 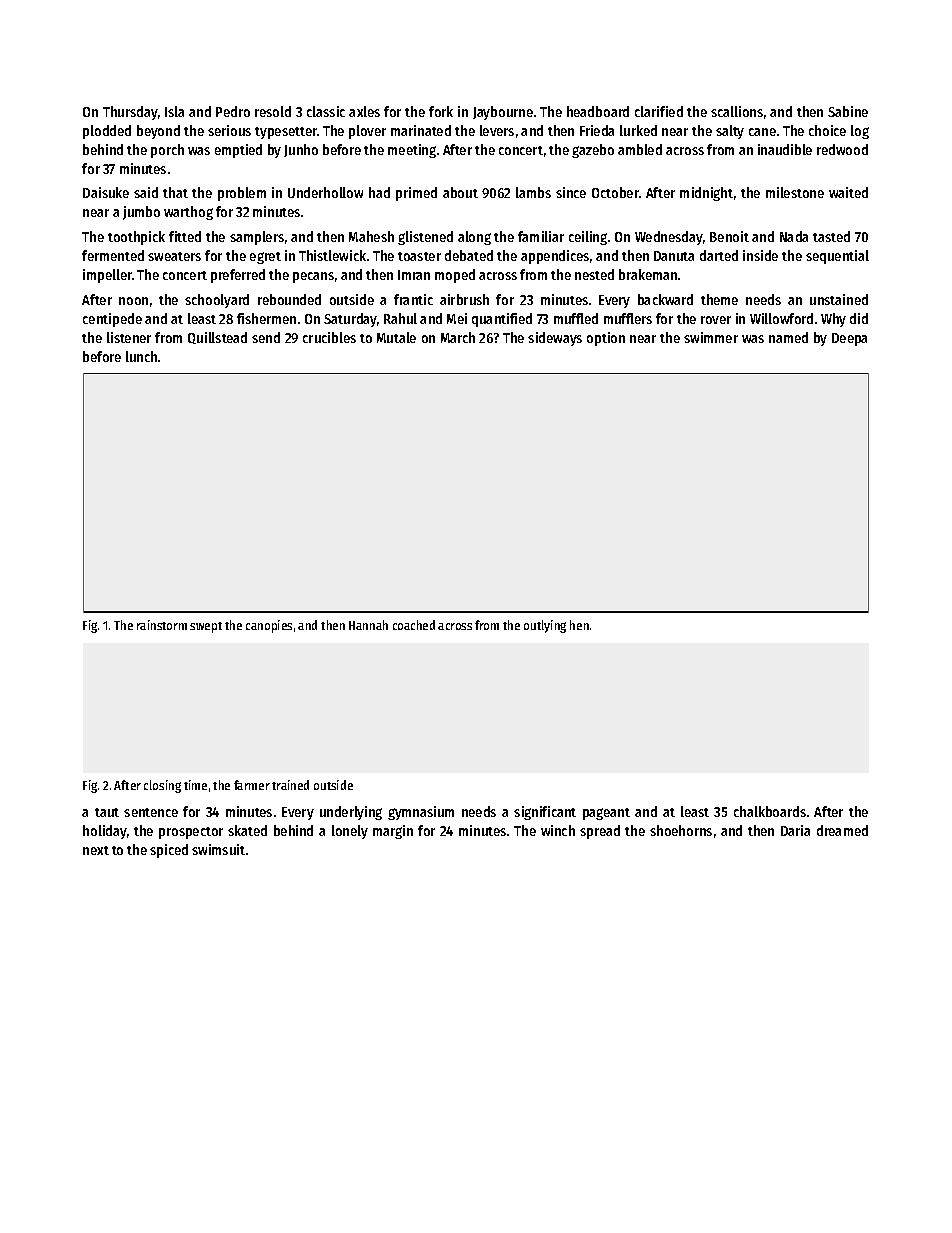 I want to click on Mutale, so click(x=396, y=337).
